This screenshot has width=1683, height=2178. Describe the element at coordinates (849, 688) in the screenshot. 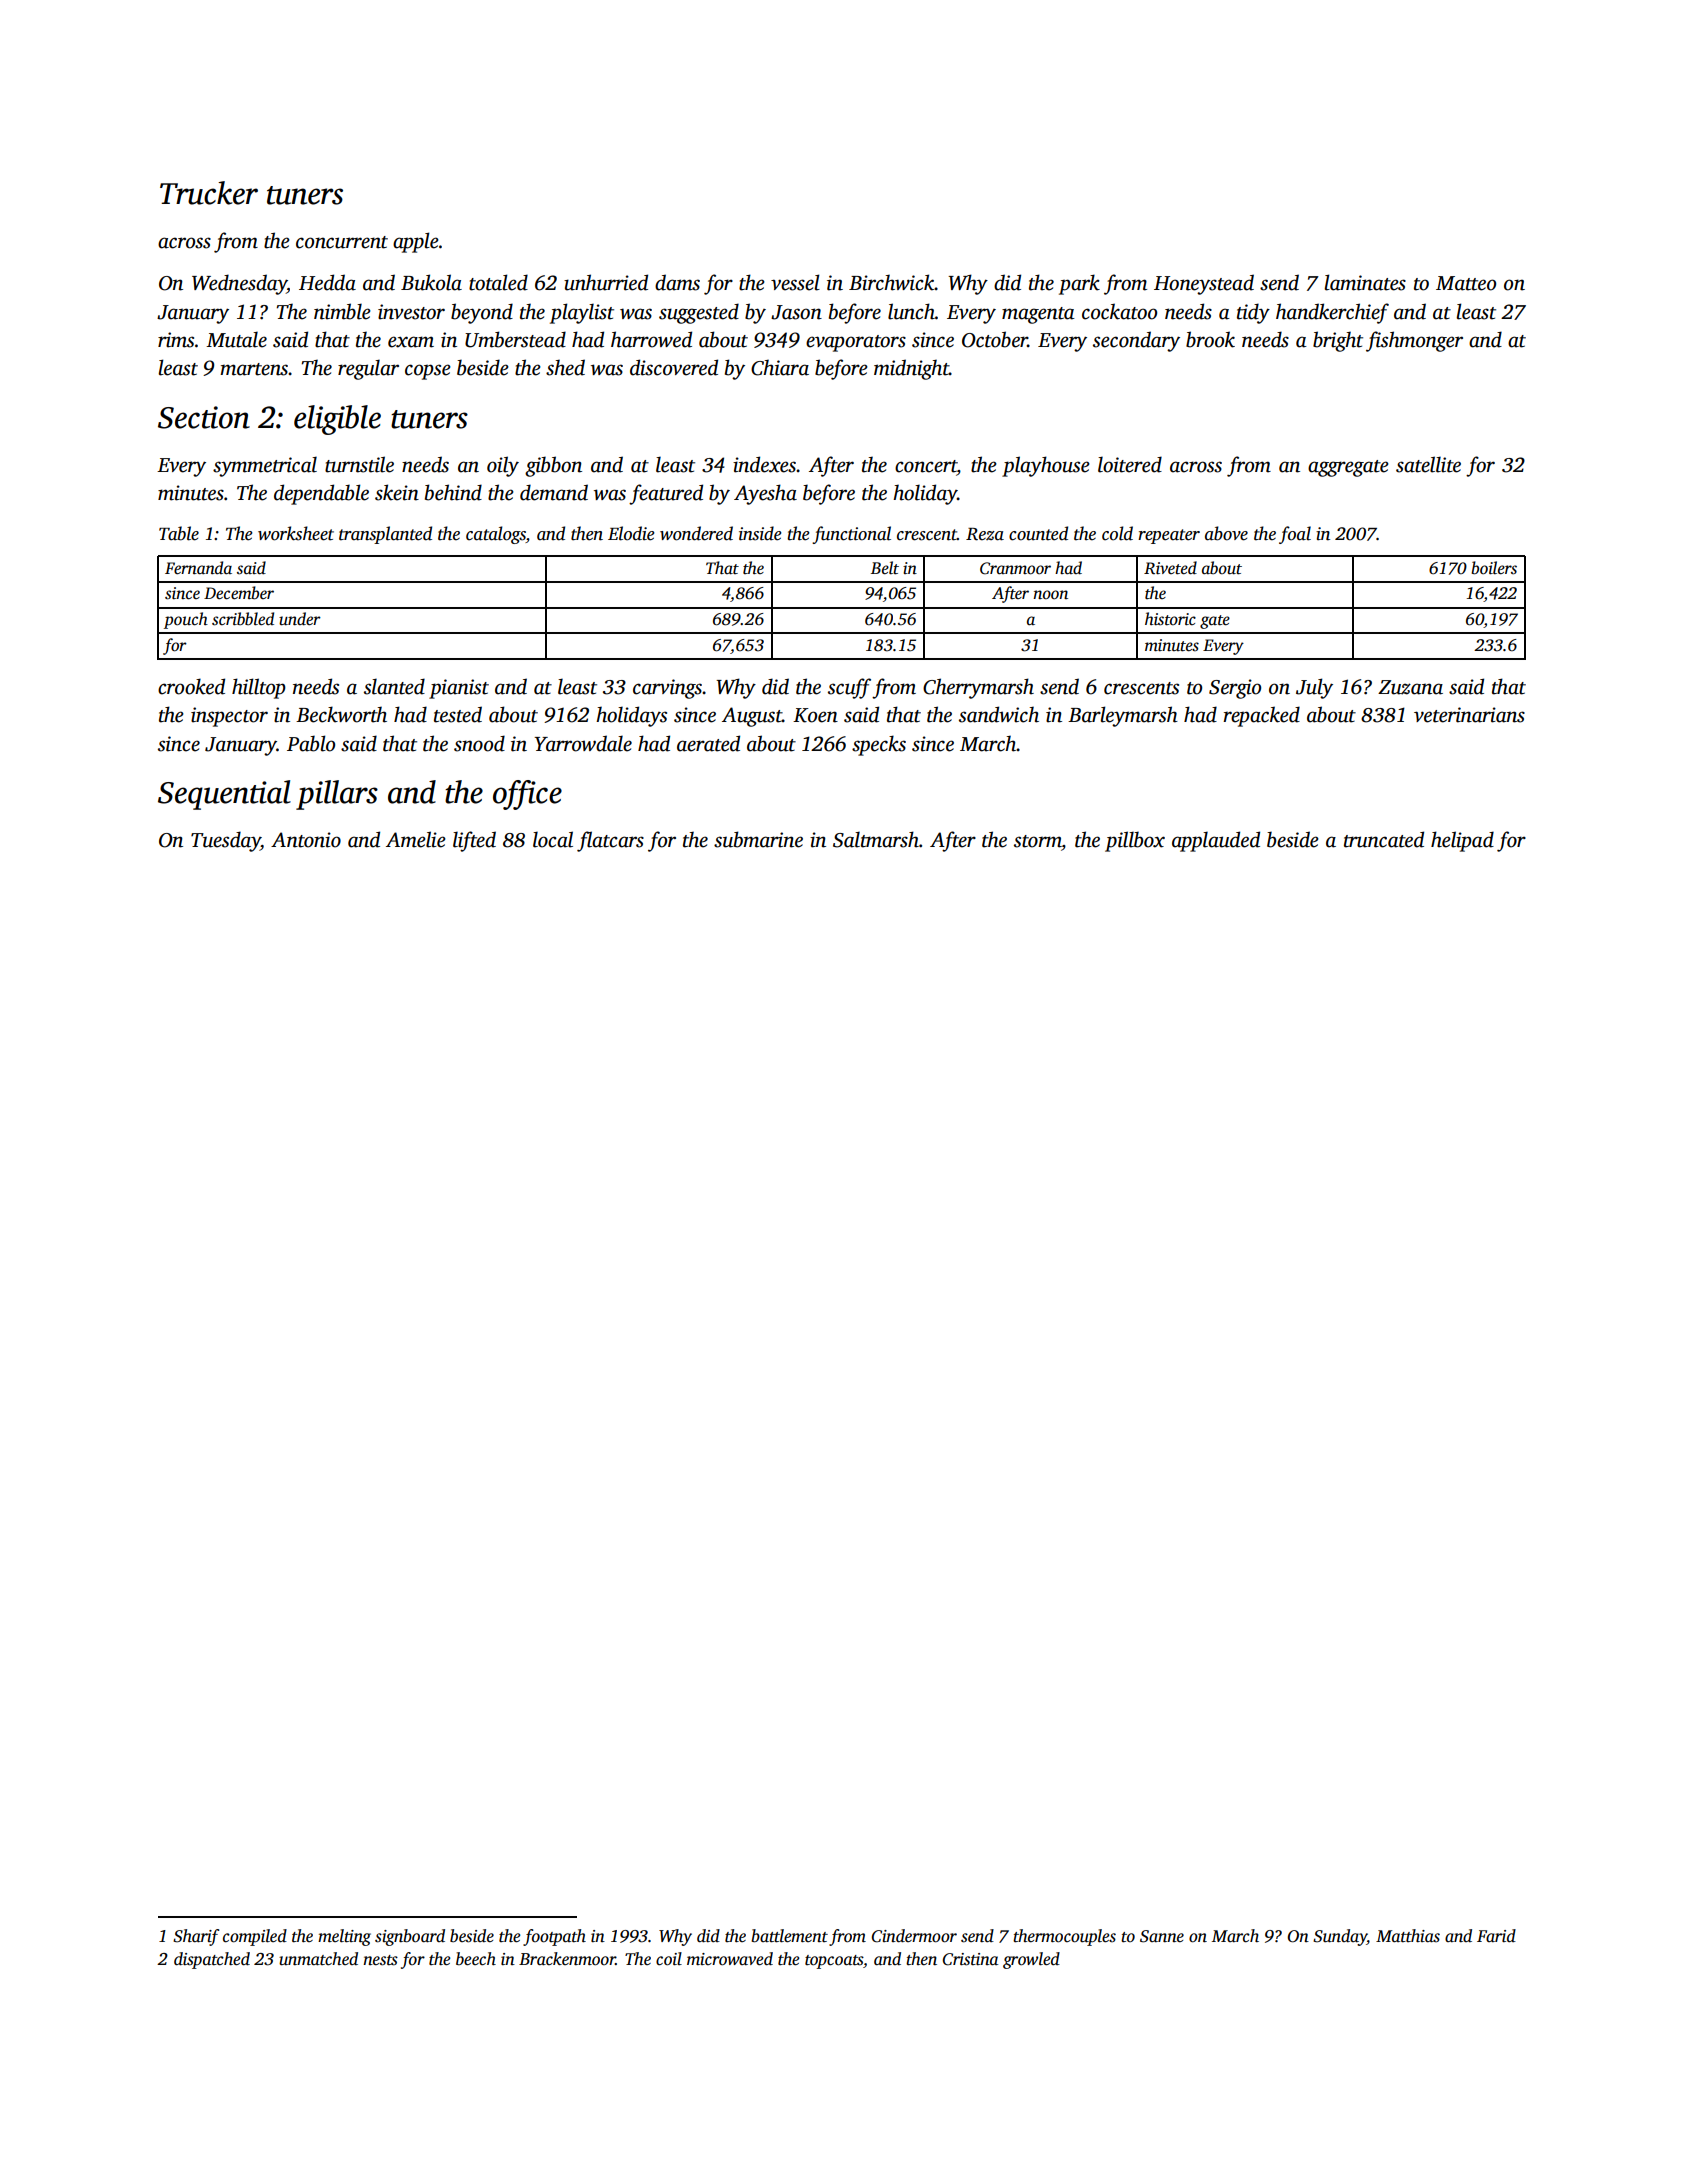

I see `scuff` at that location.
